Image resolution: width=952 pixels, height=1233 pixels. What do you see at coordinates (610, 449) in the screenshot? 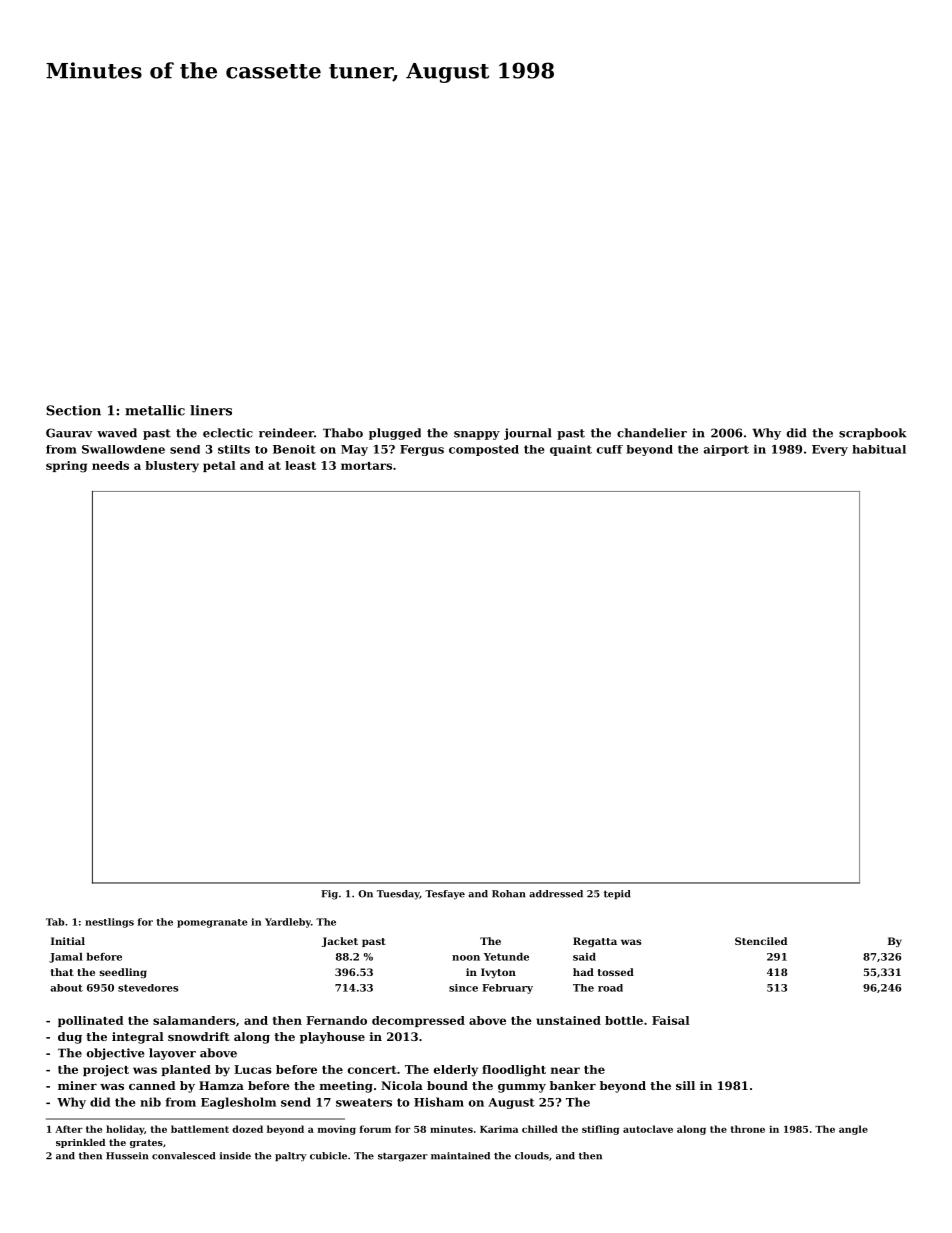
I see `cuff` at bounding box center [610, 449].
